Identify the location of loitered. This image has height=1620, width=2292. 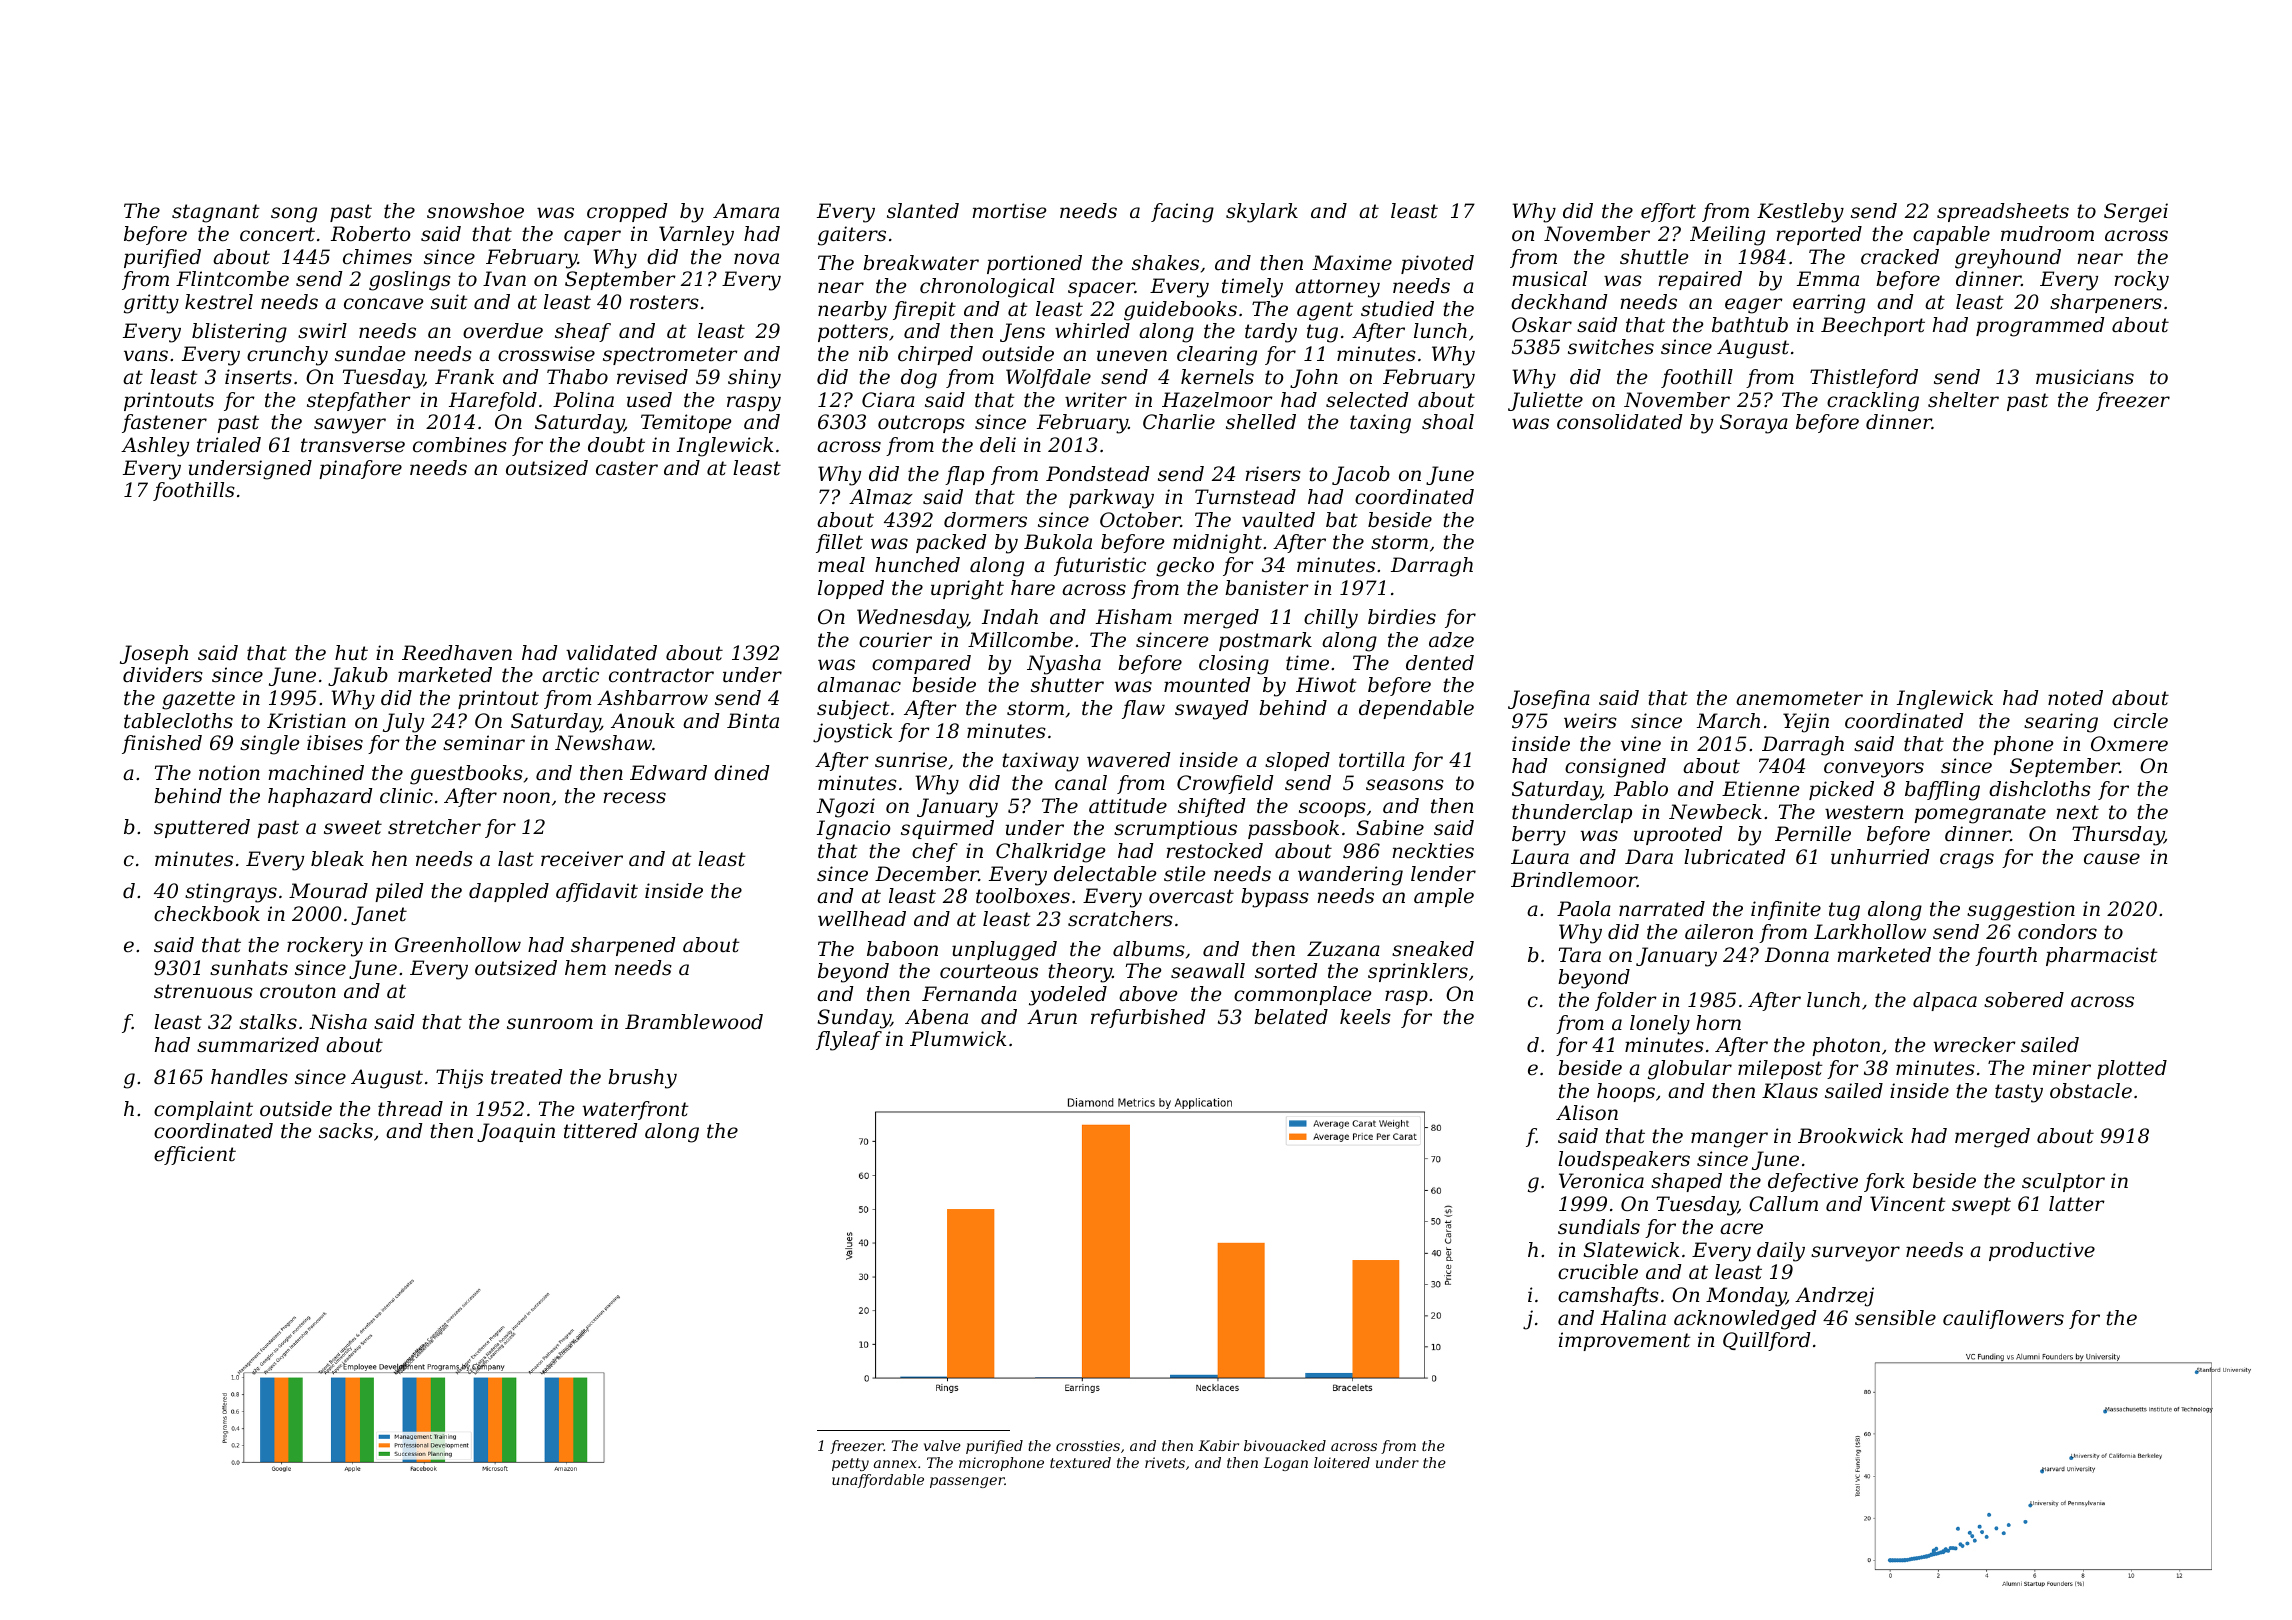
(1342, 1462).
